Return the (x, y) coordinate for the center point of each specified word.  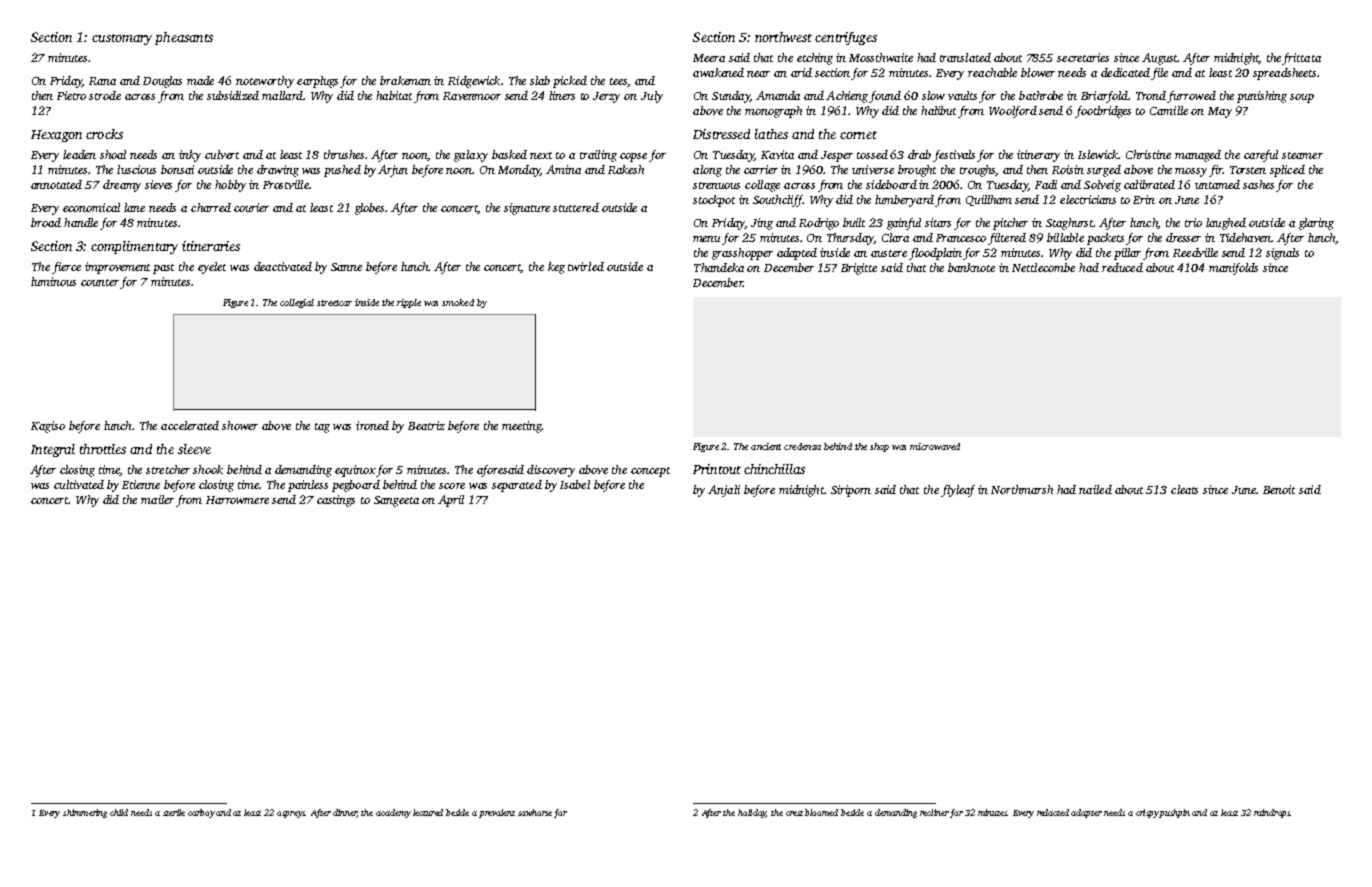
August (1160, 59)
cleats (1184, 489)
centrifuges (846, 38)
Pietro (71, 95)
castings (336, 501)
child (119, 812)
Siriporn (851, 491)
